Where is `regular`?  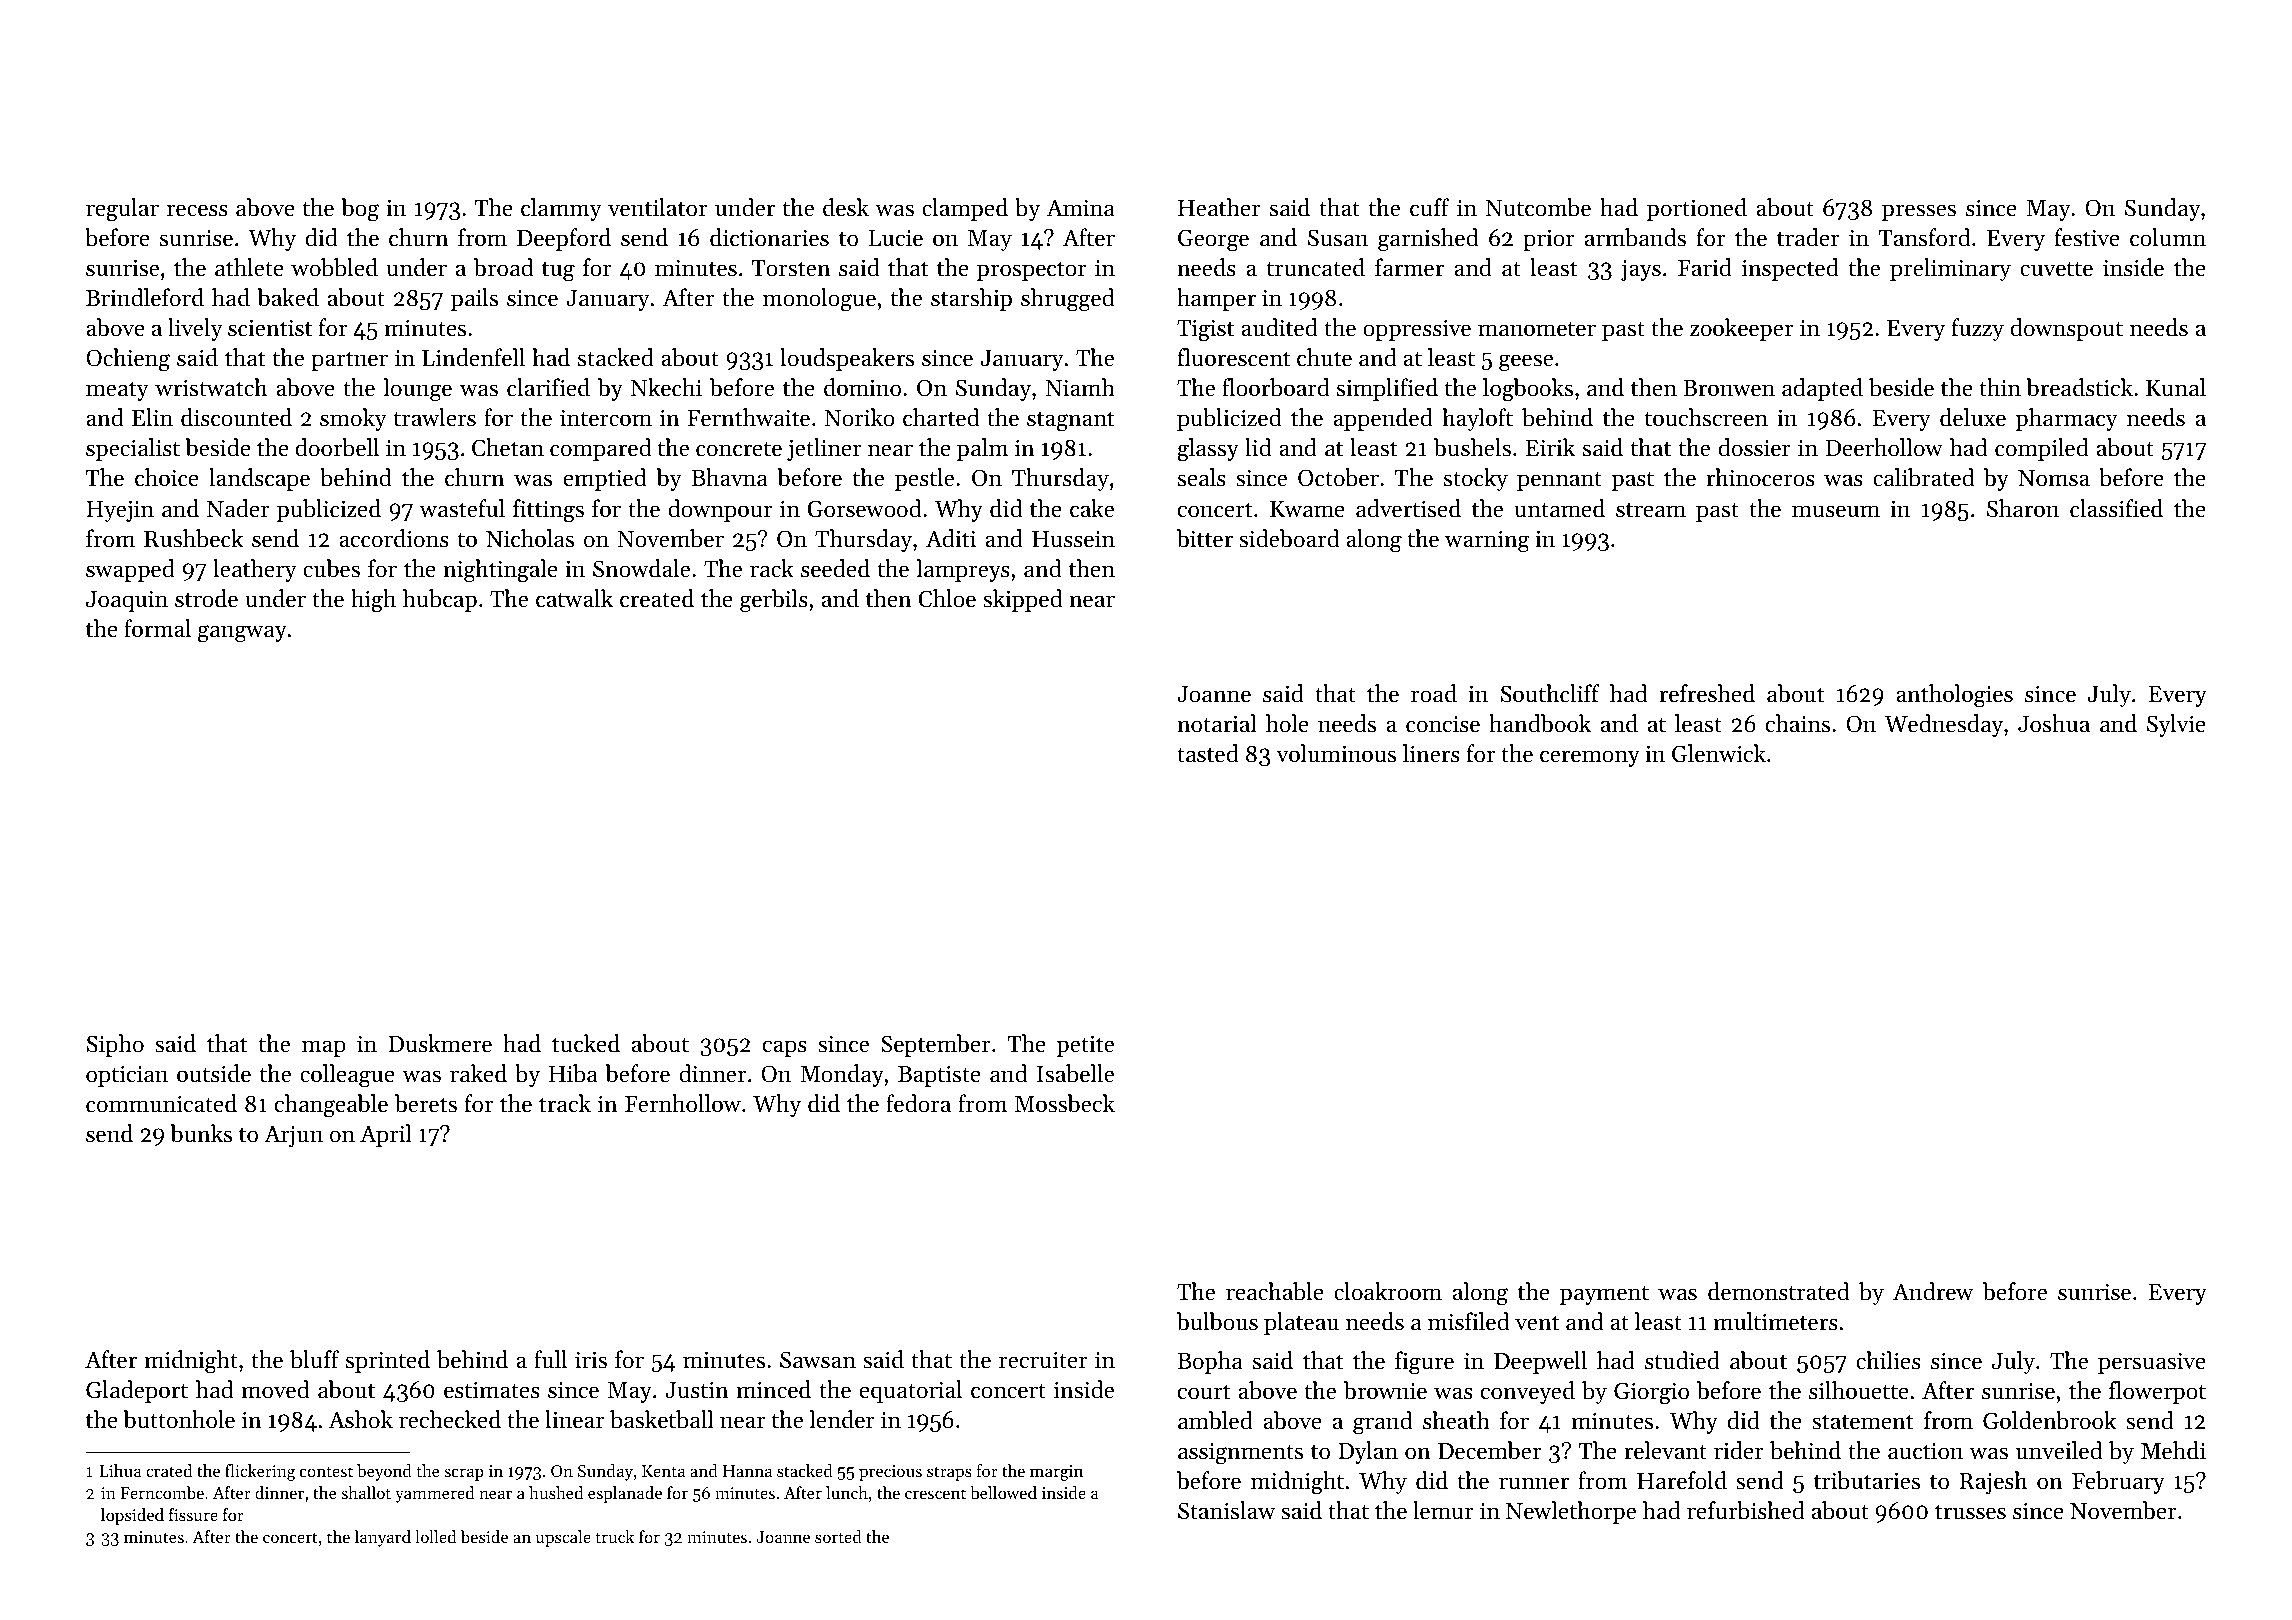
regular is located at coordinates (122, 210).
